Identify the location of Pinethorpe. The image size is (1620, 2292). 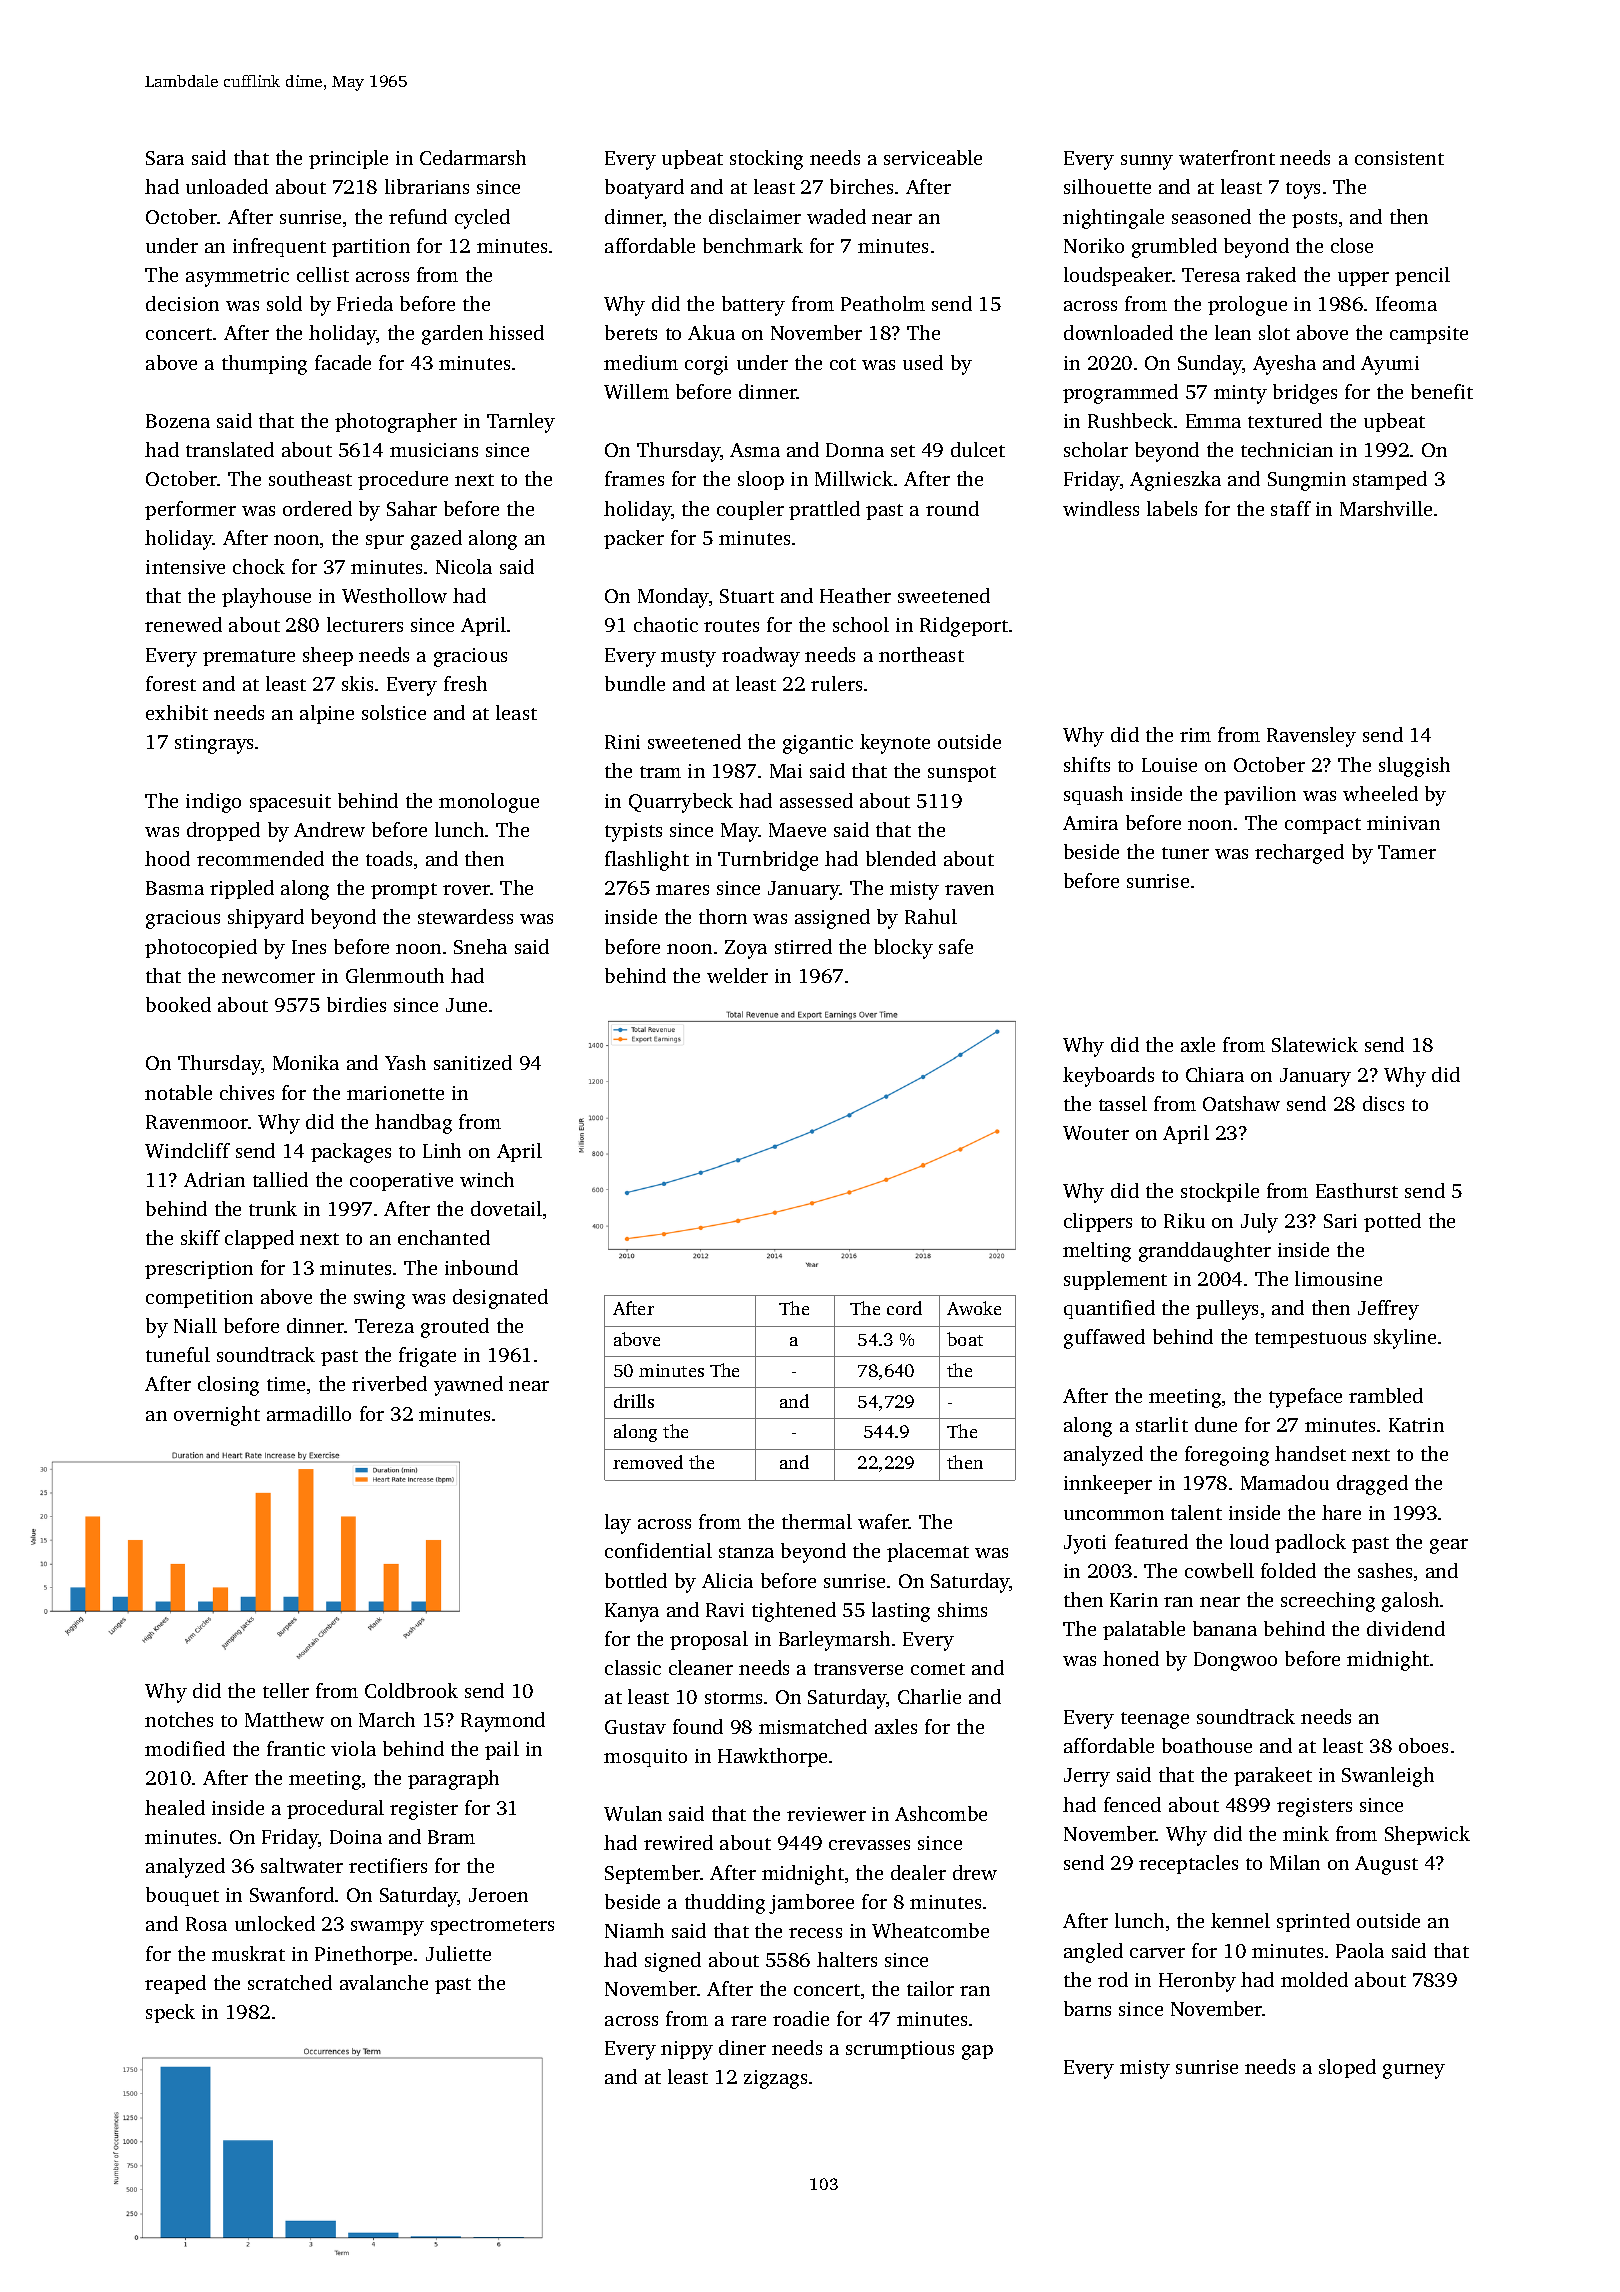
(363, 1955).
